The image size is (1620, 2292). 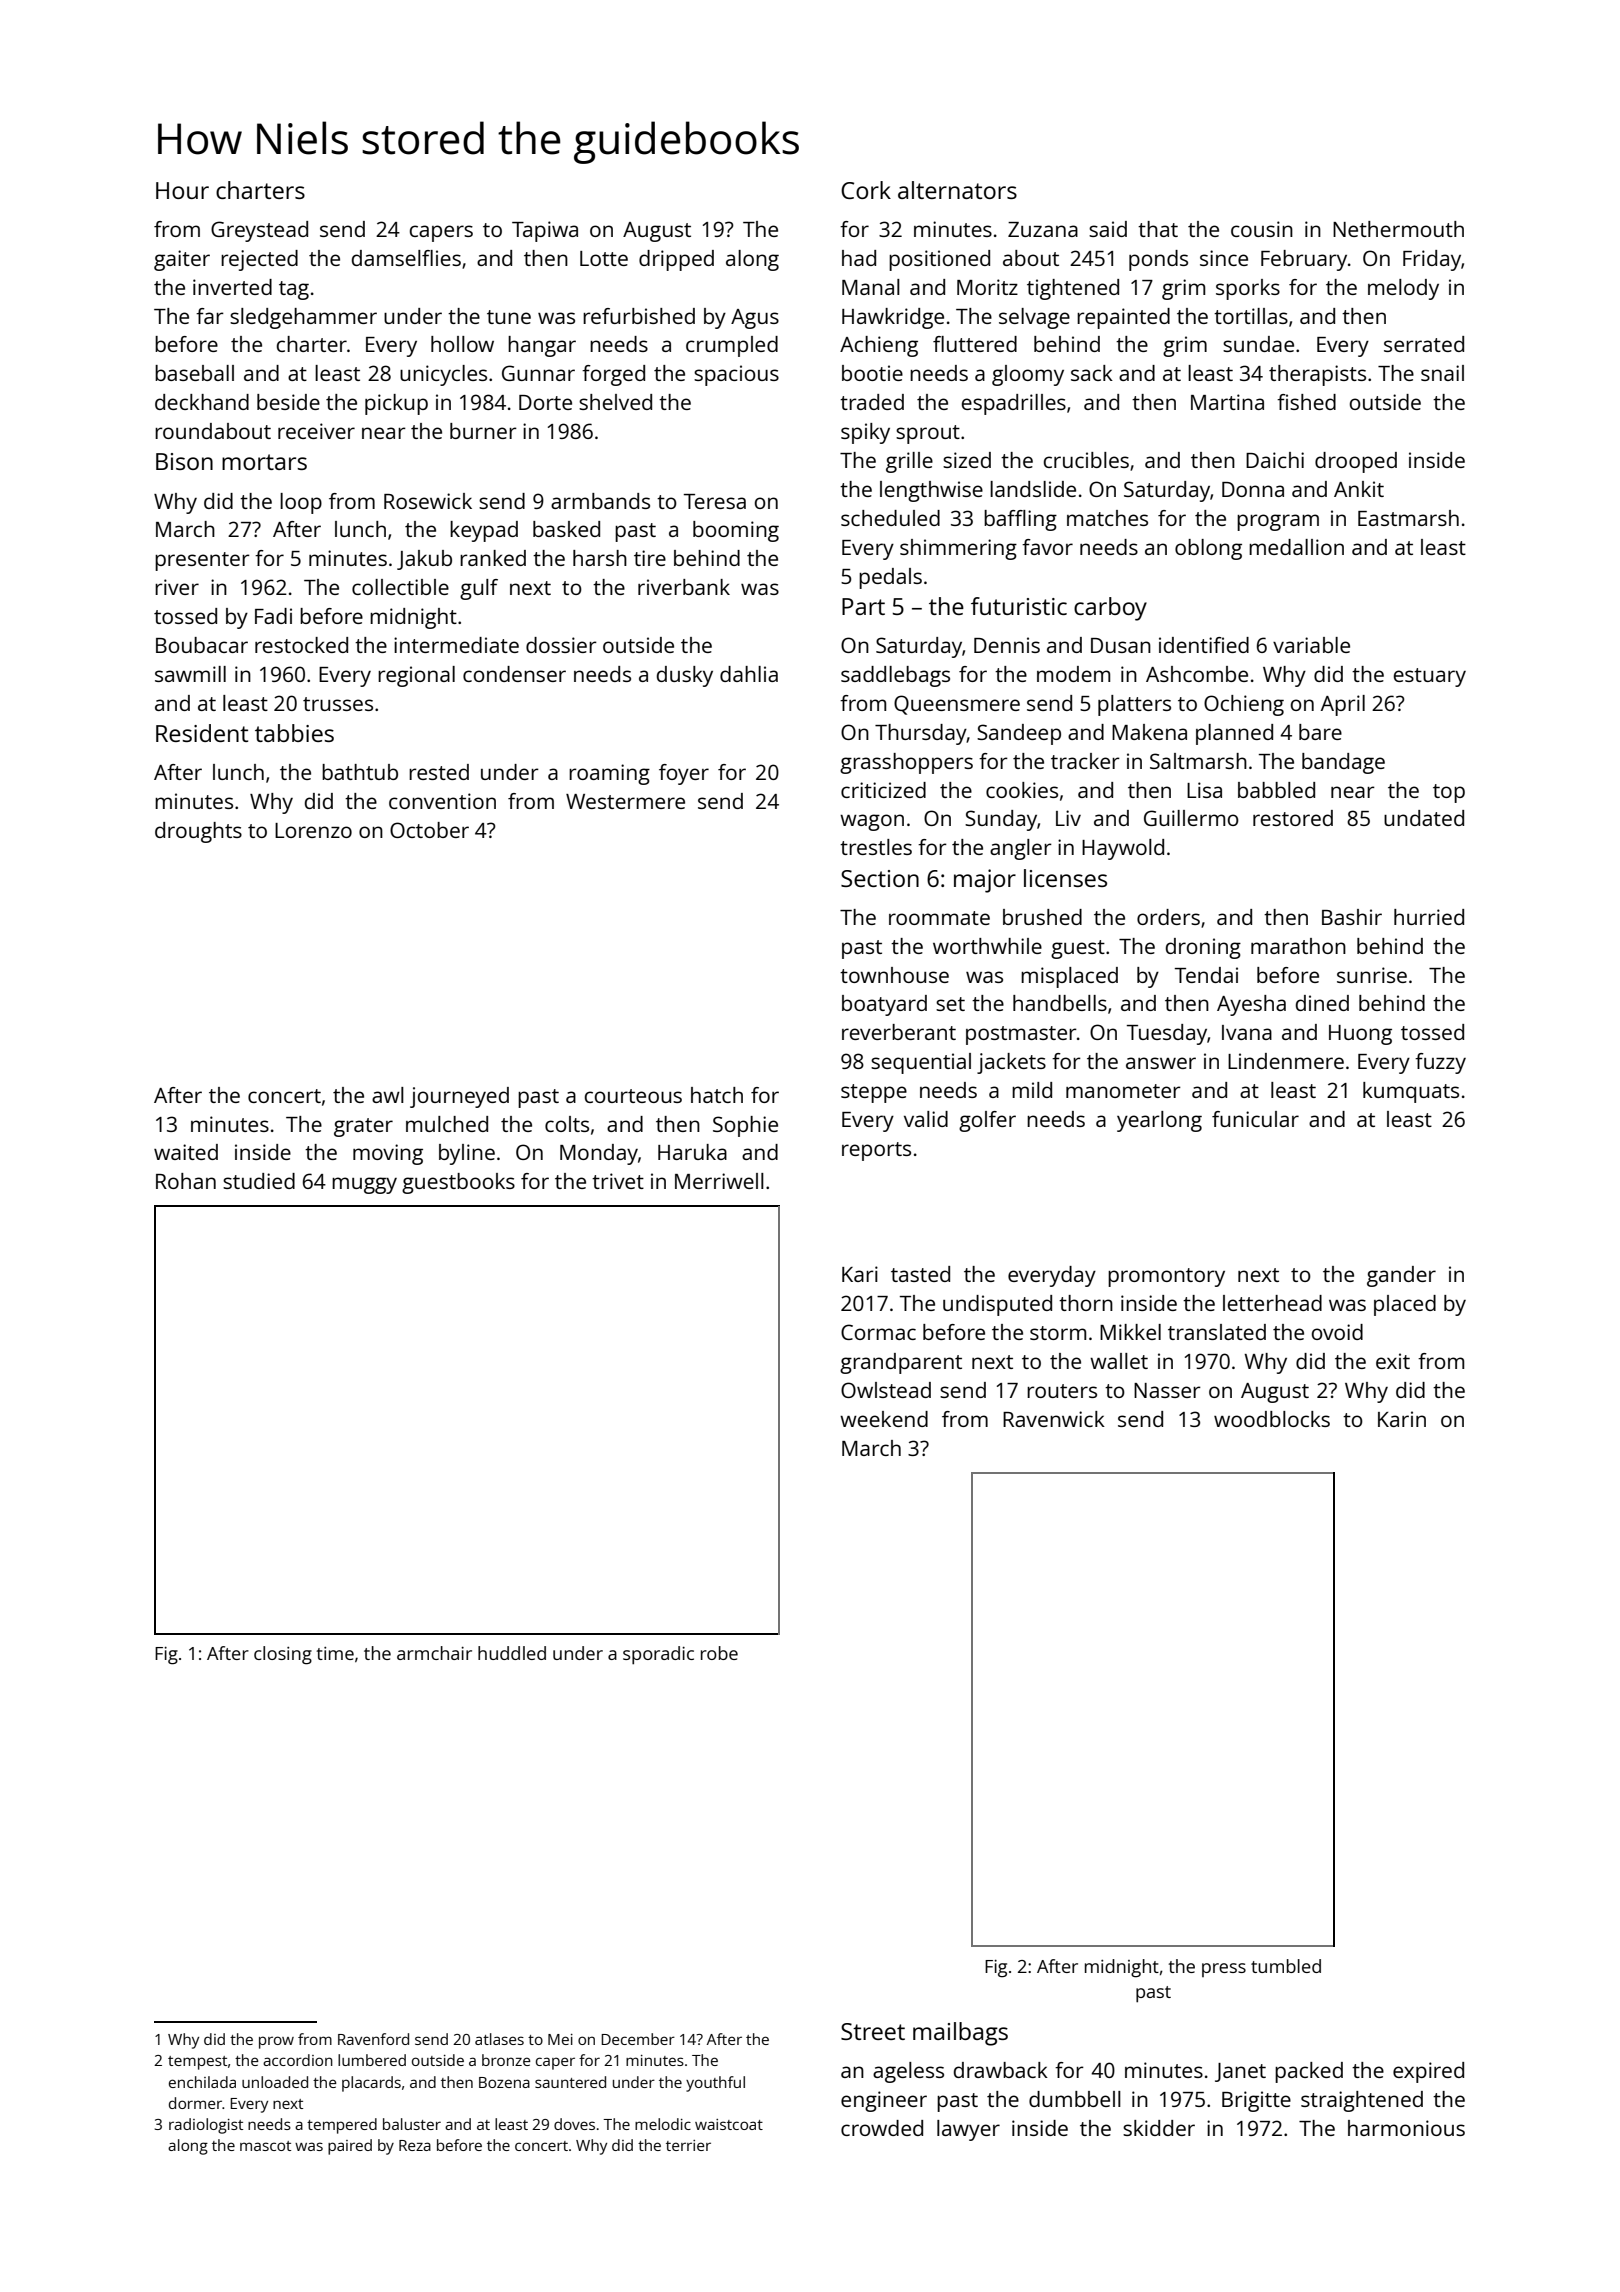 What do you see at coordinates (415, 2145) in the screenshot?
I see `Reza` at bounding box center [415, 2145].
